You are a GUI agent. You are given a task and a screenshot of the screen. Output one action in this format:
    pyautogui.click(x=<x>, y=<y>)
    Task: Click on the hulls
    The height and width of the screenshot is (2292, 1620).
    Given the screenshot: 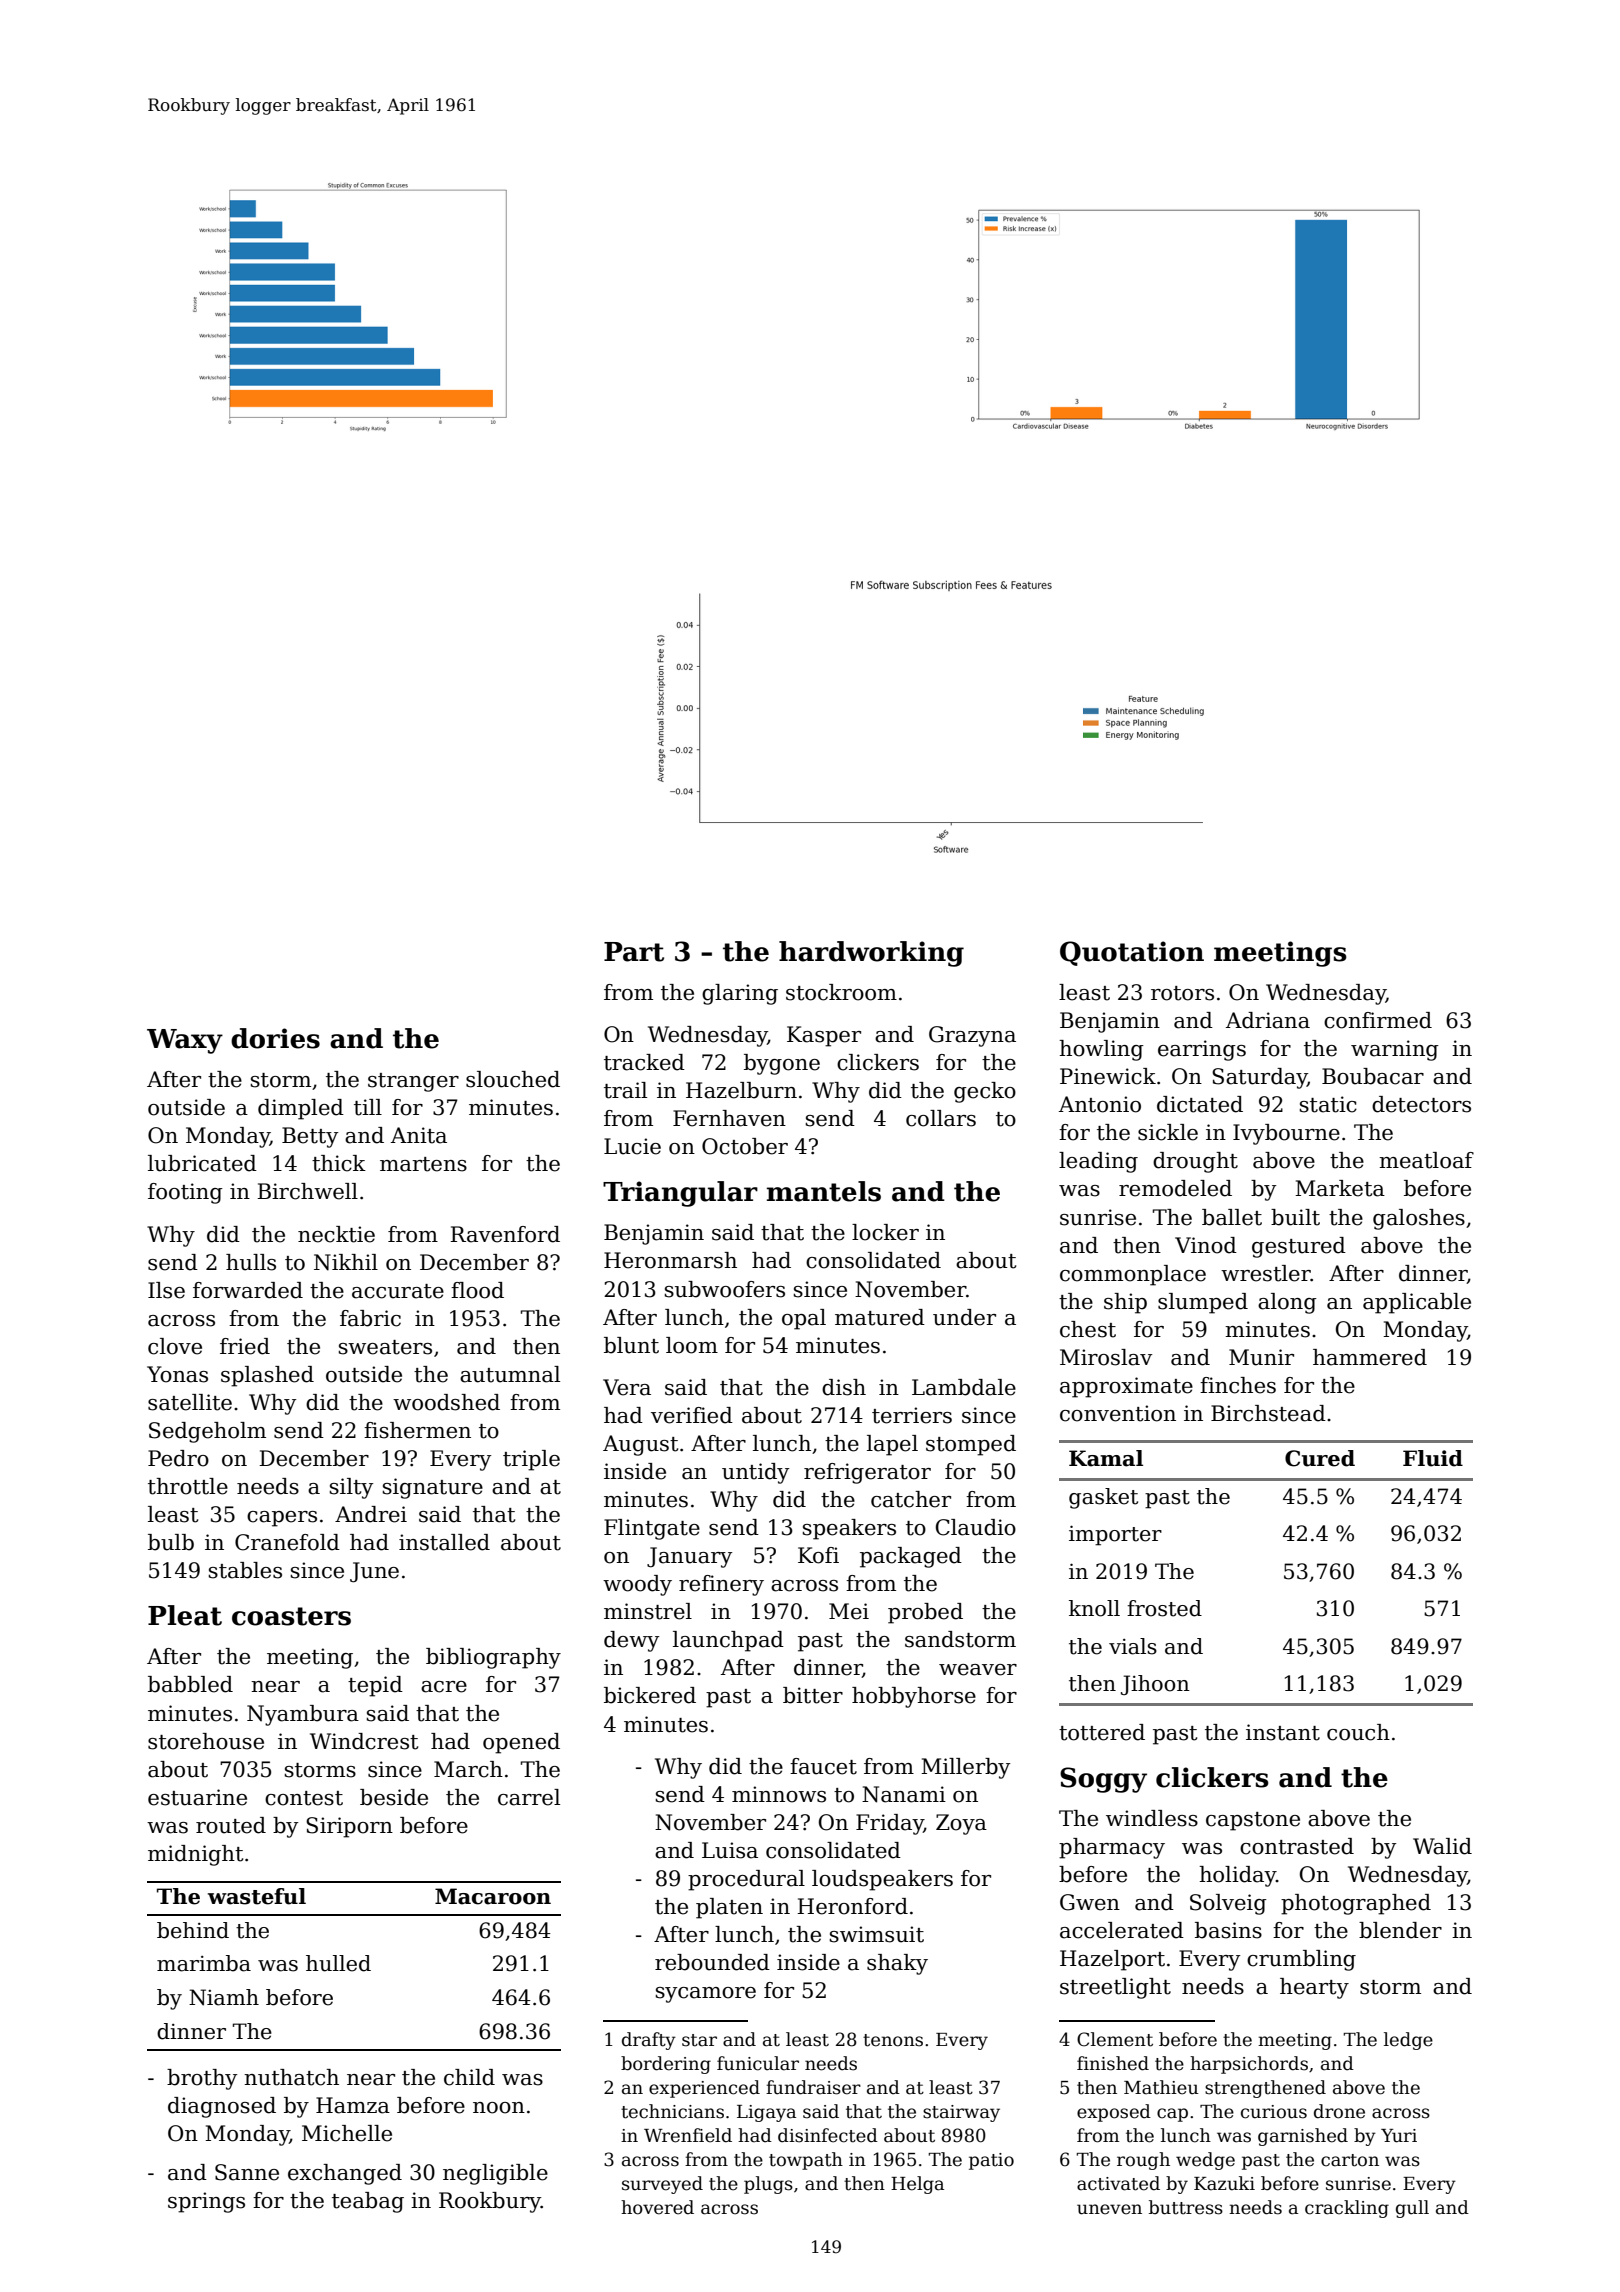 What is the action you would take?
    pyautogui.click(x=251, y=1262)
